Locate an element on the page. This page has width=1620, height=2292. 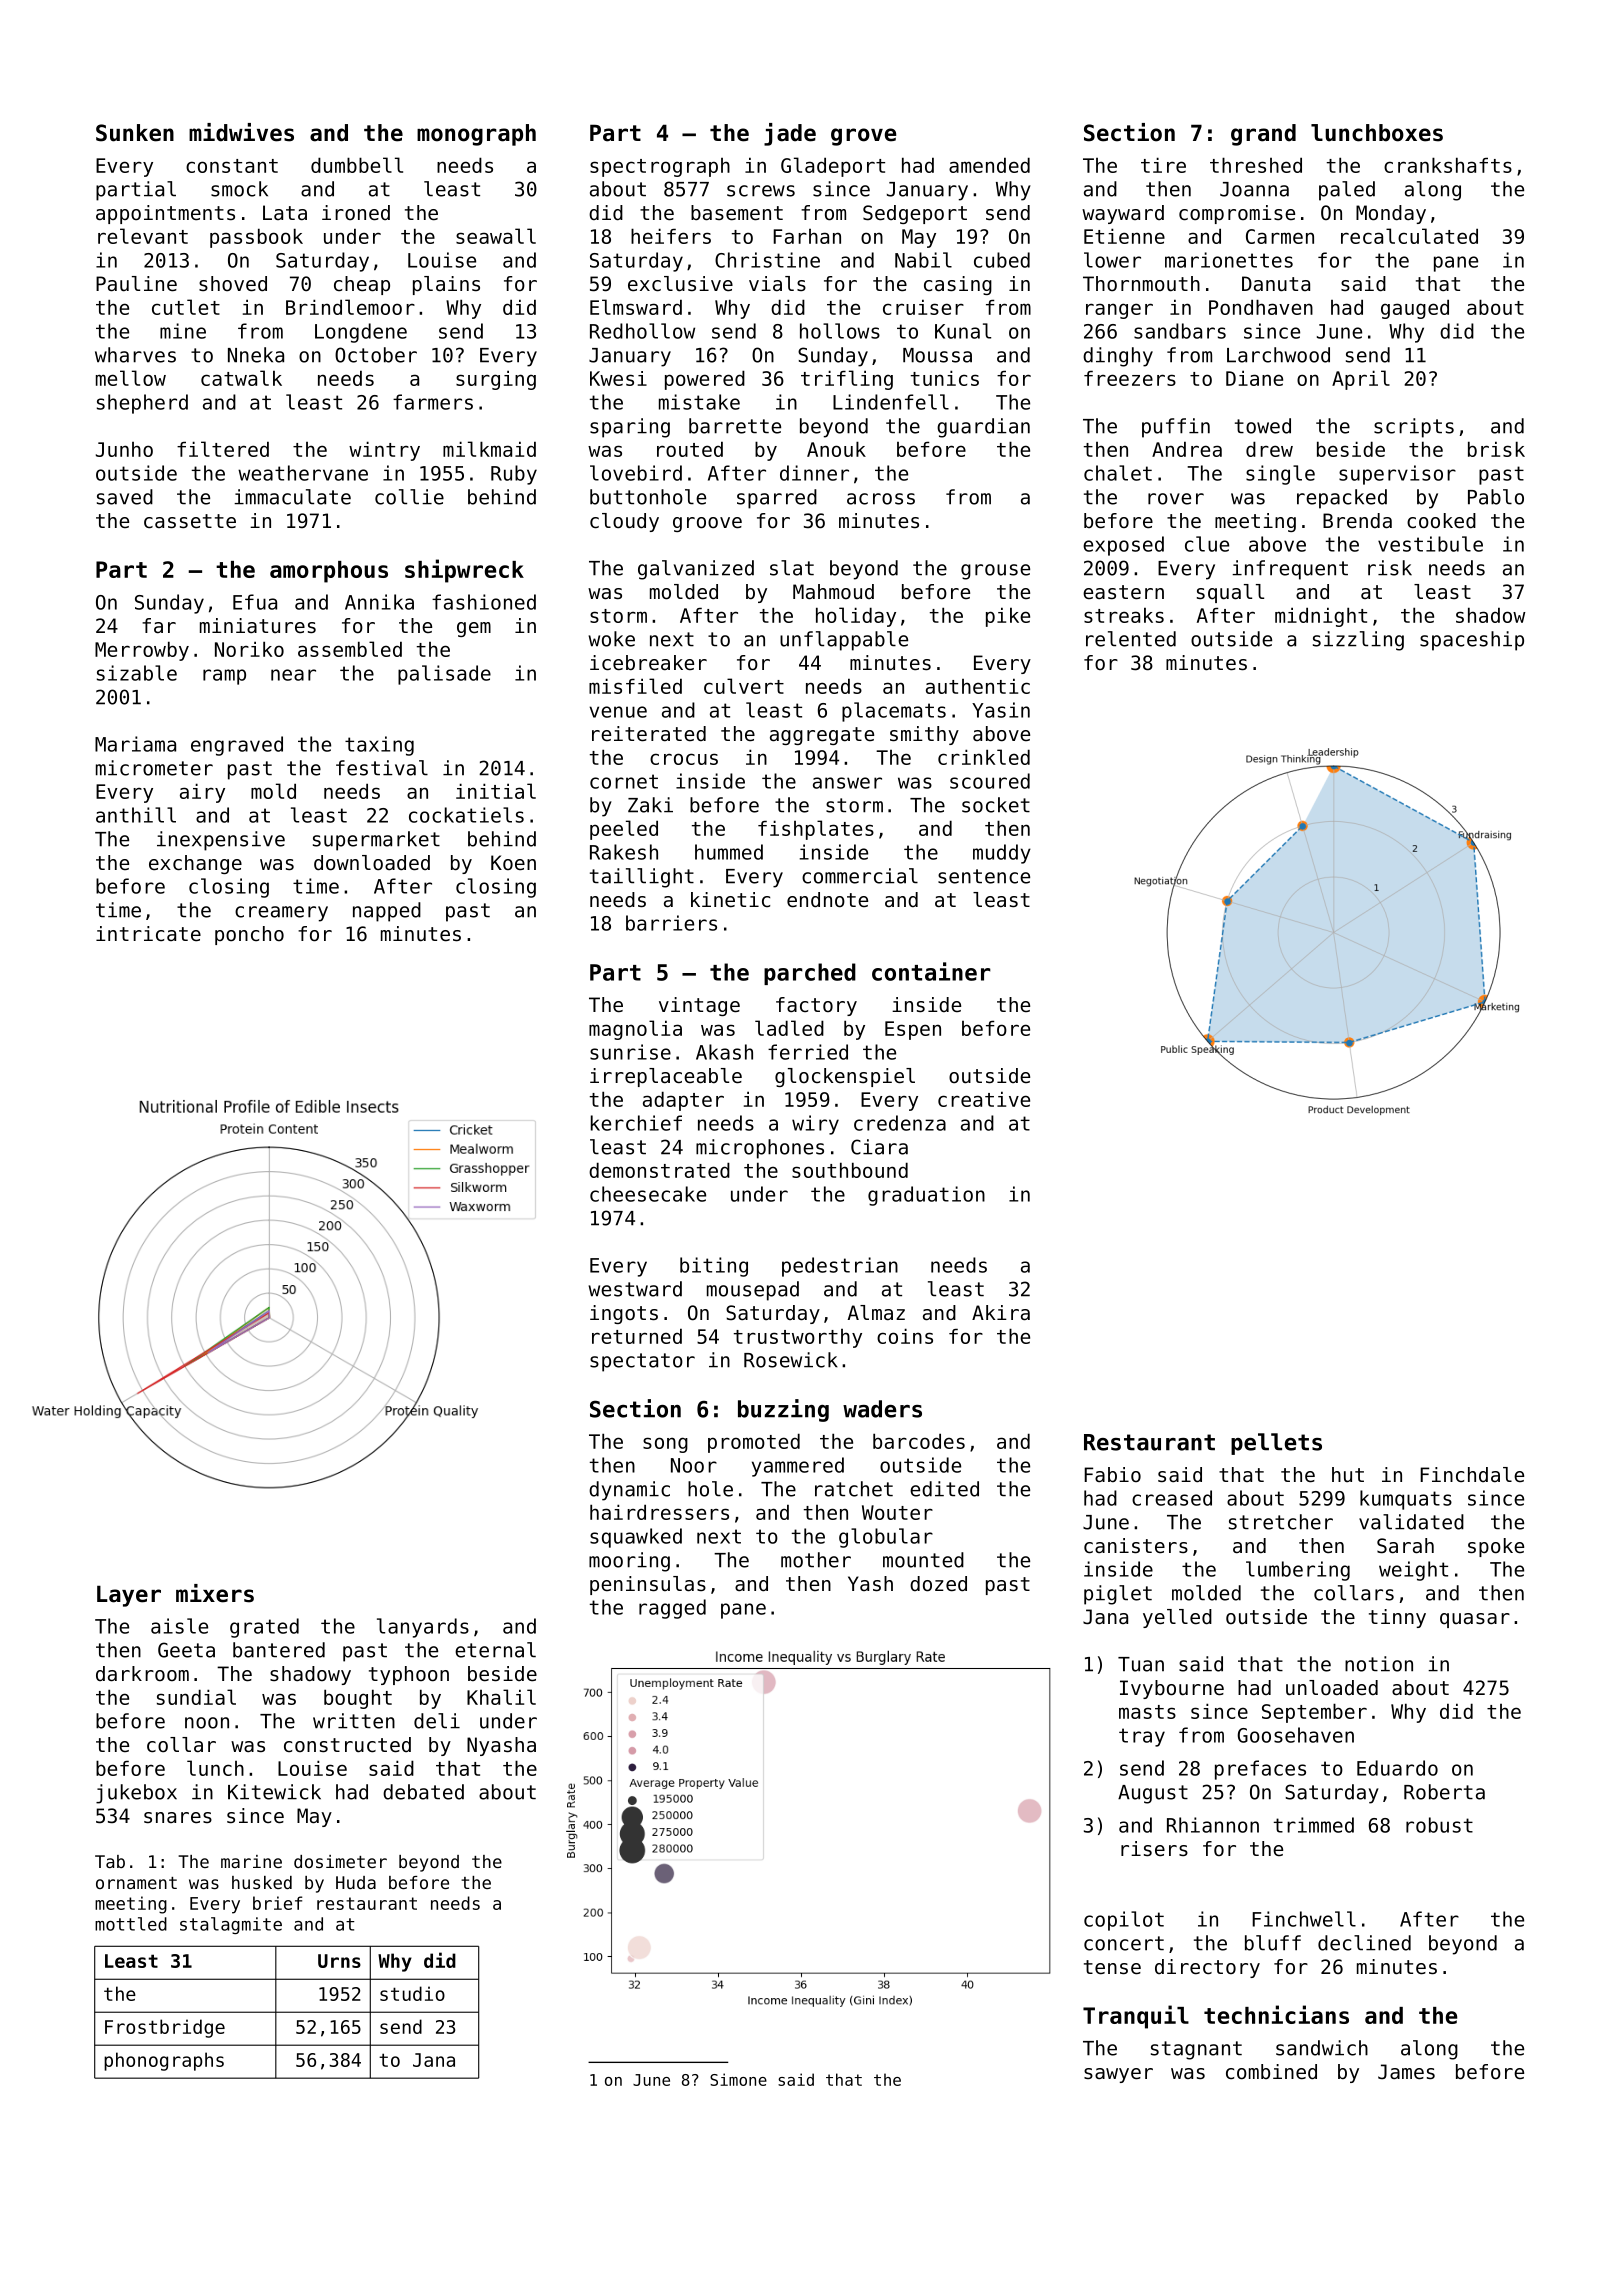
Simone is located at coordinates (738, 2079).
